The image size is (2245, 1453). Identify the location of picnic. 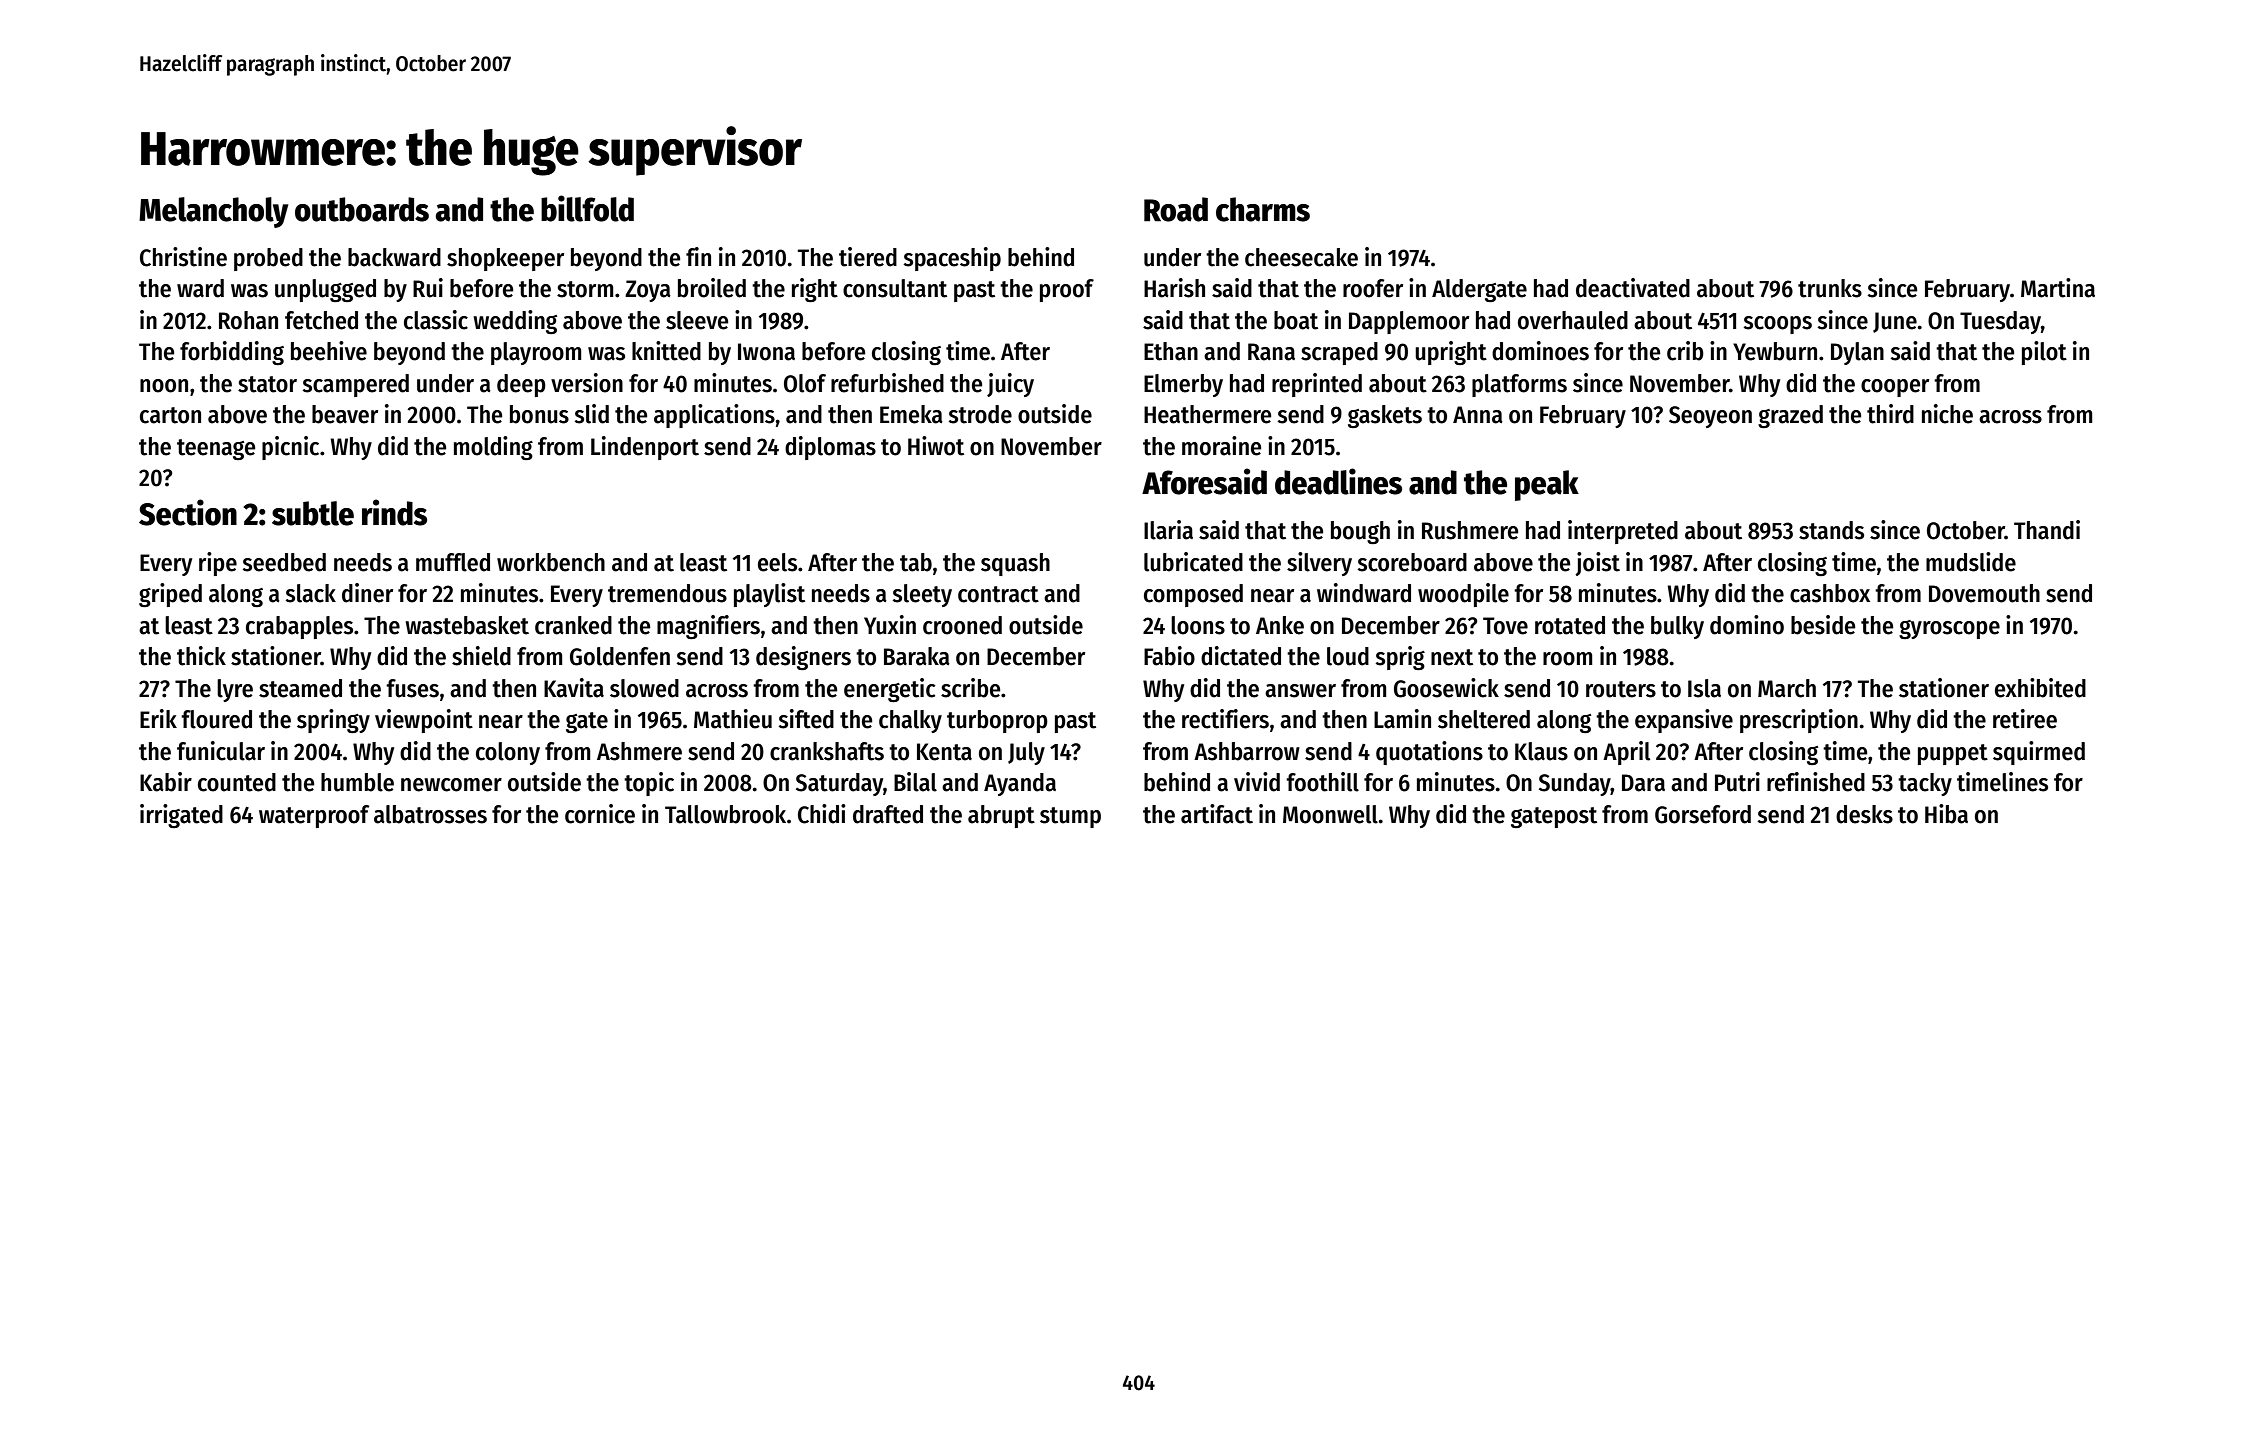
(290, 448).
